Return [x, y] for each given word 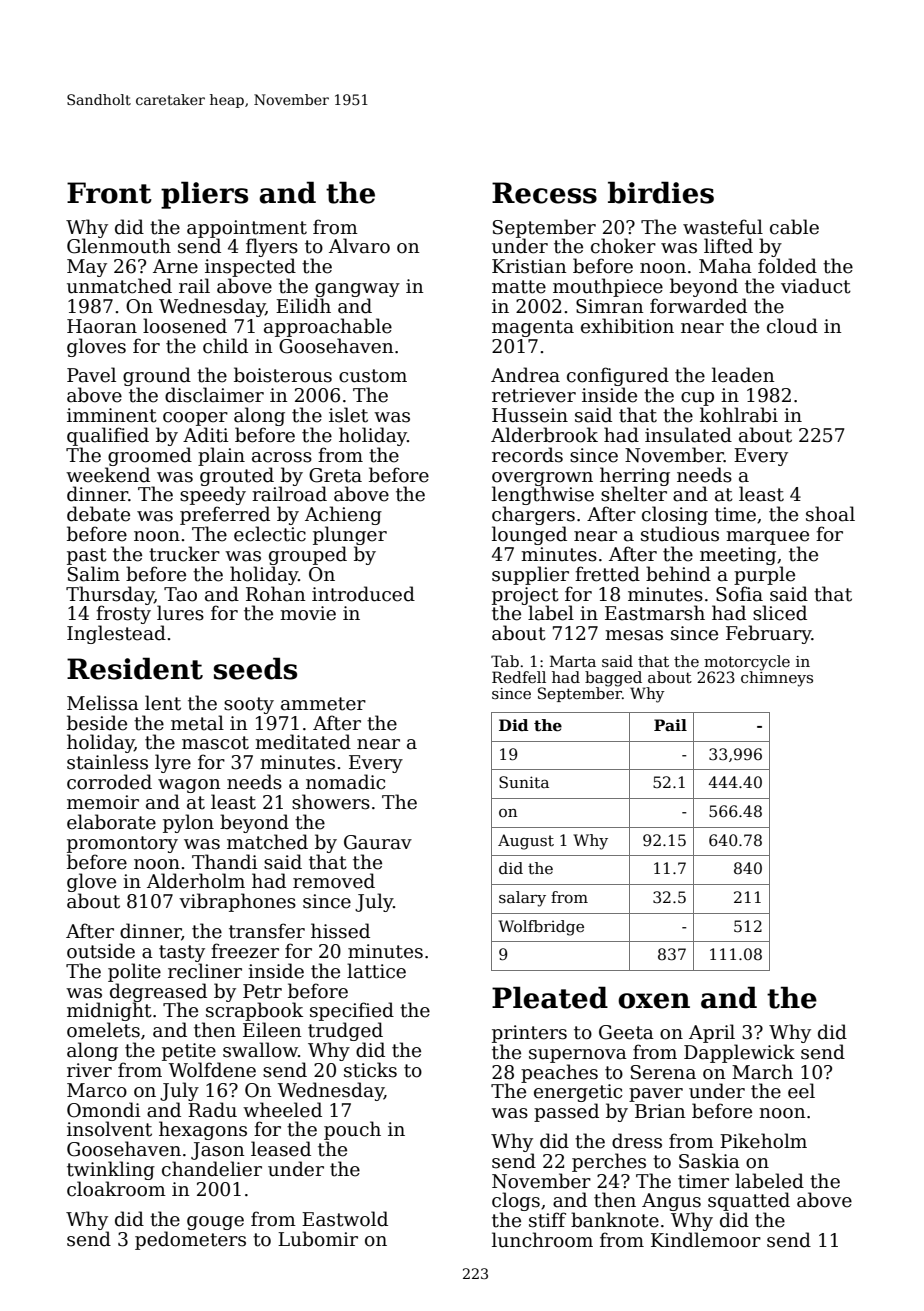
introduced [363, 594]
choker [623, 246]
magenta [533, 328]
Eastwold [345, 1219]
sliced [780, 613]
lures [180, 613]
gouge [215, 1223]
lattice [376, 971]
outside [101, 951]
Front [109, 193]
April [712, 1033]
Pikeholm [763, 1141]
